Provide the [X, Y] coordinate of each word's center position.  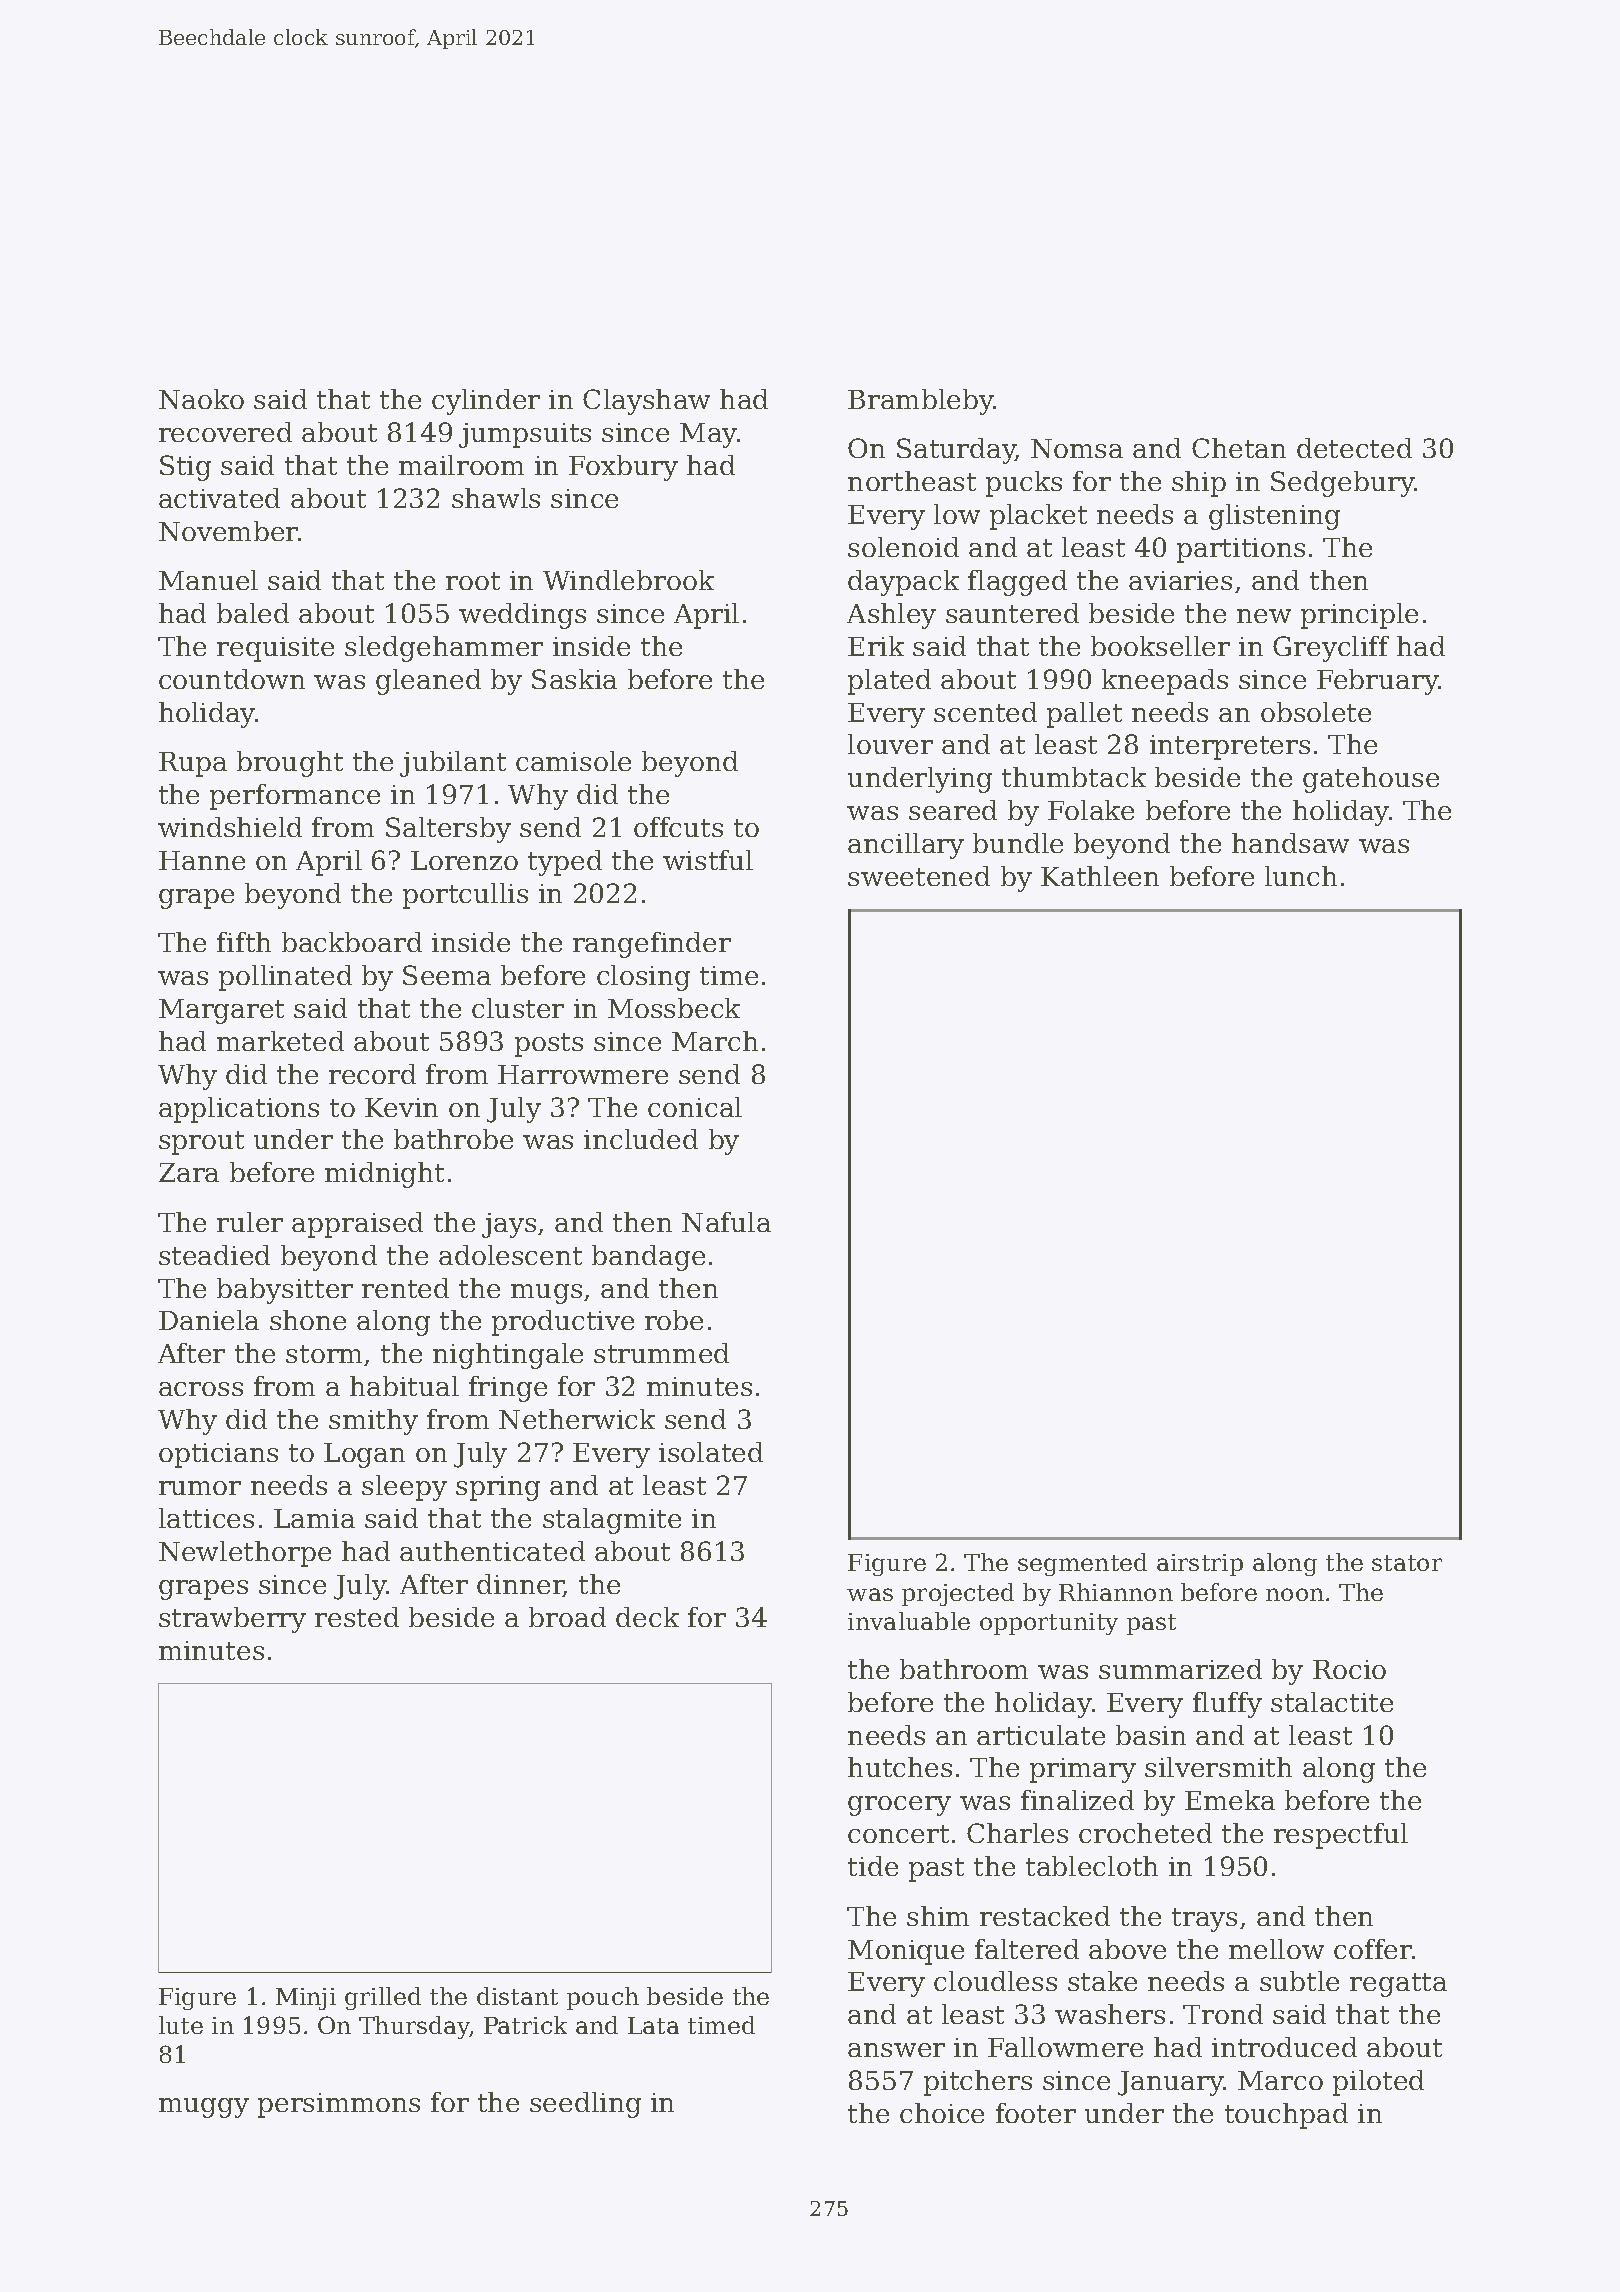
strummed [661, 1353]
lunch [1301, 876]
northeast [912, 481]
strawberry [232, 1620]
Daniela [209, 1320]
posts [549, 1045]
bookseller [1160, 646]
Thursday [414, 2027]
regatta [1398, 1985]
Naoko [201, 399]
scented [985, 712]
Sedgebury [1342, 484]
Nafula [726, 1222]
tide [873, 1866]
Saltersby [448, 830]
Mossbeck [674, 1008]
